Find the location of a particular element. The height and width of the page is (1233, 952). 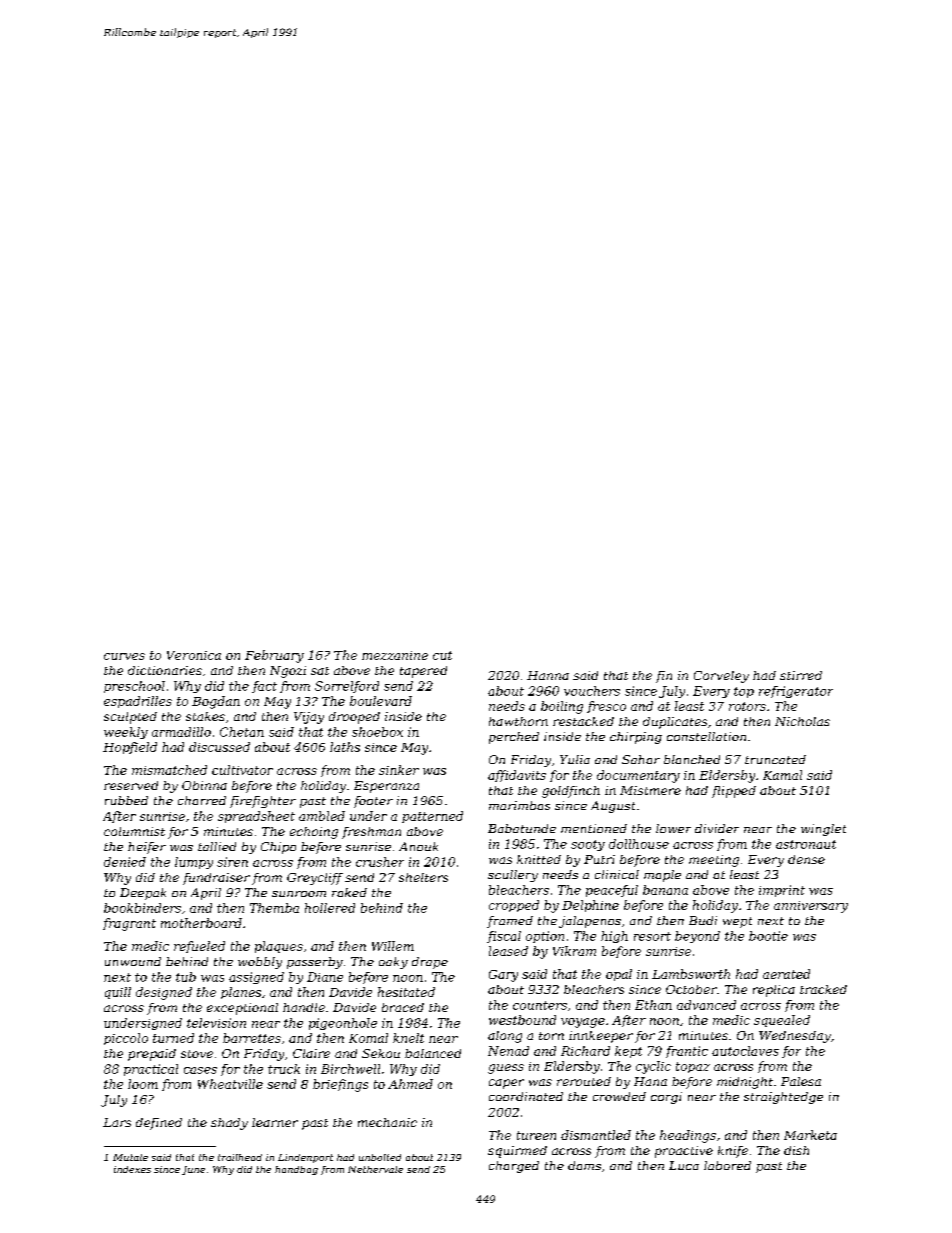

astronaut is located at coordinates (806, 844).
